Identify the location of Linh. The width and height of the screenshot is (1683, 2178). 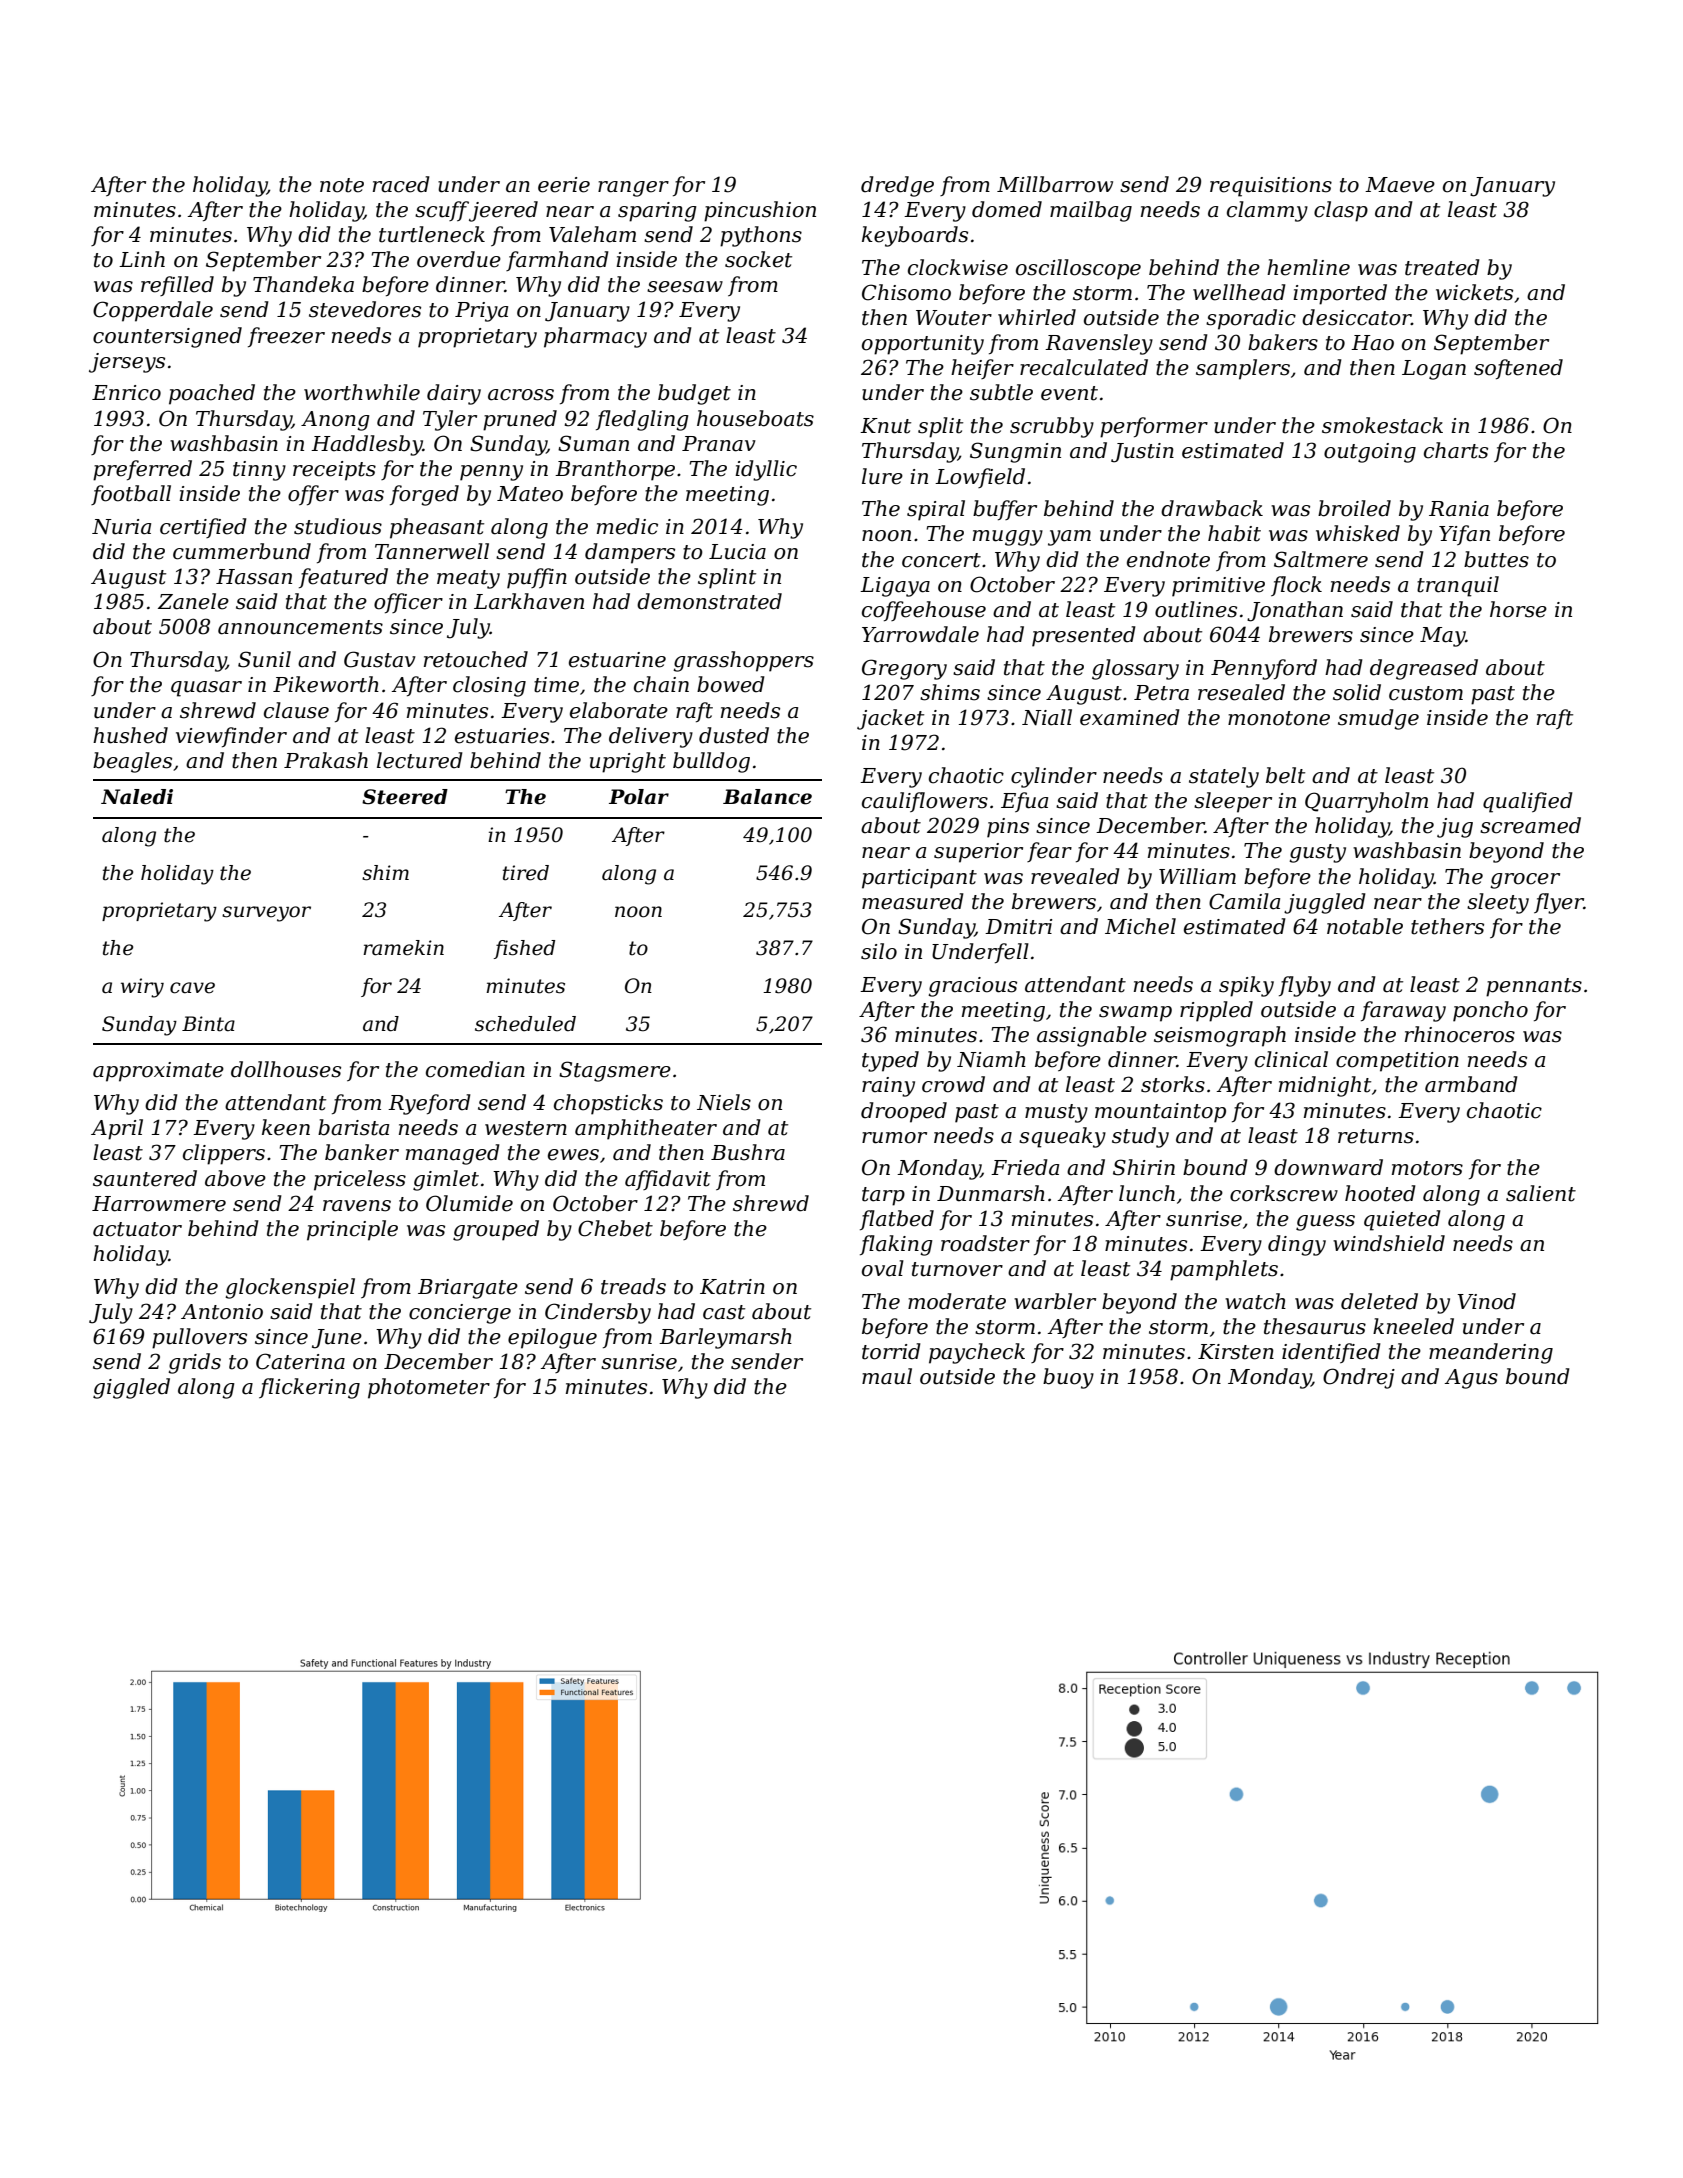
(142, 259).
